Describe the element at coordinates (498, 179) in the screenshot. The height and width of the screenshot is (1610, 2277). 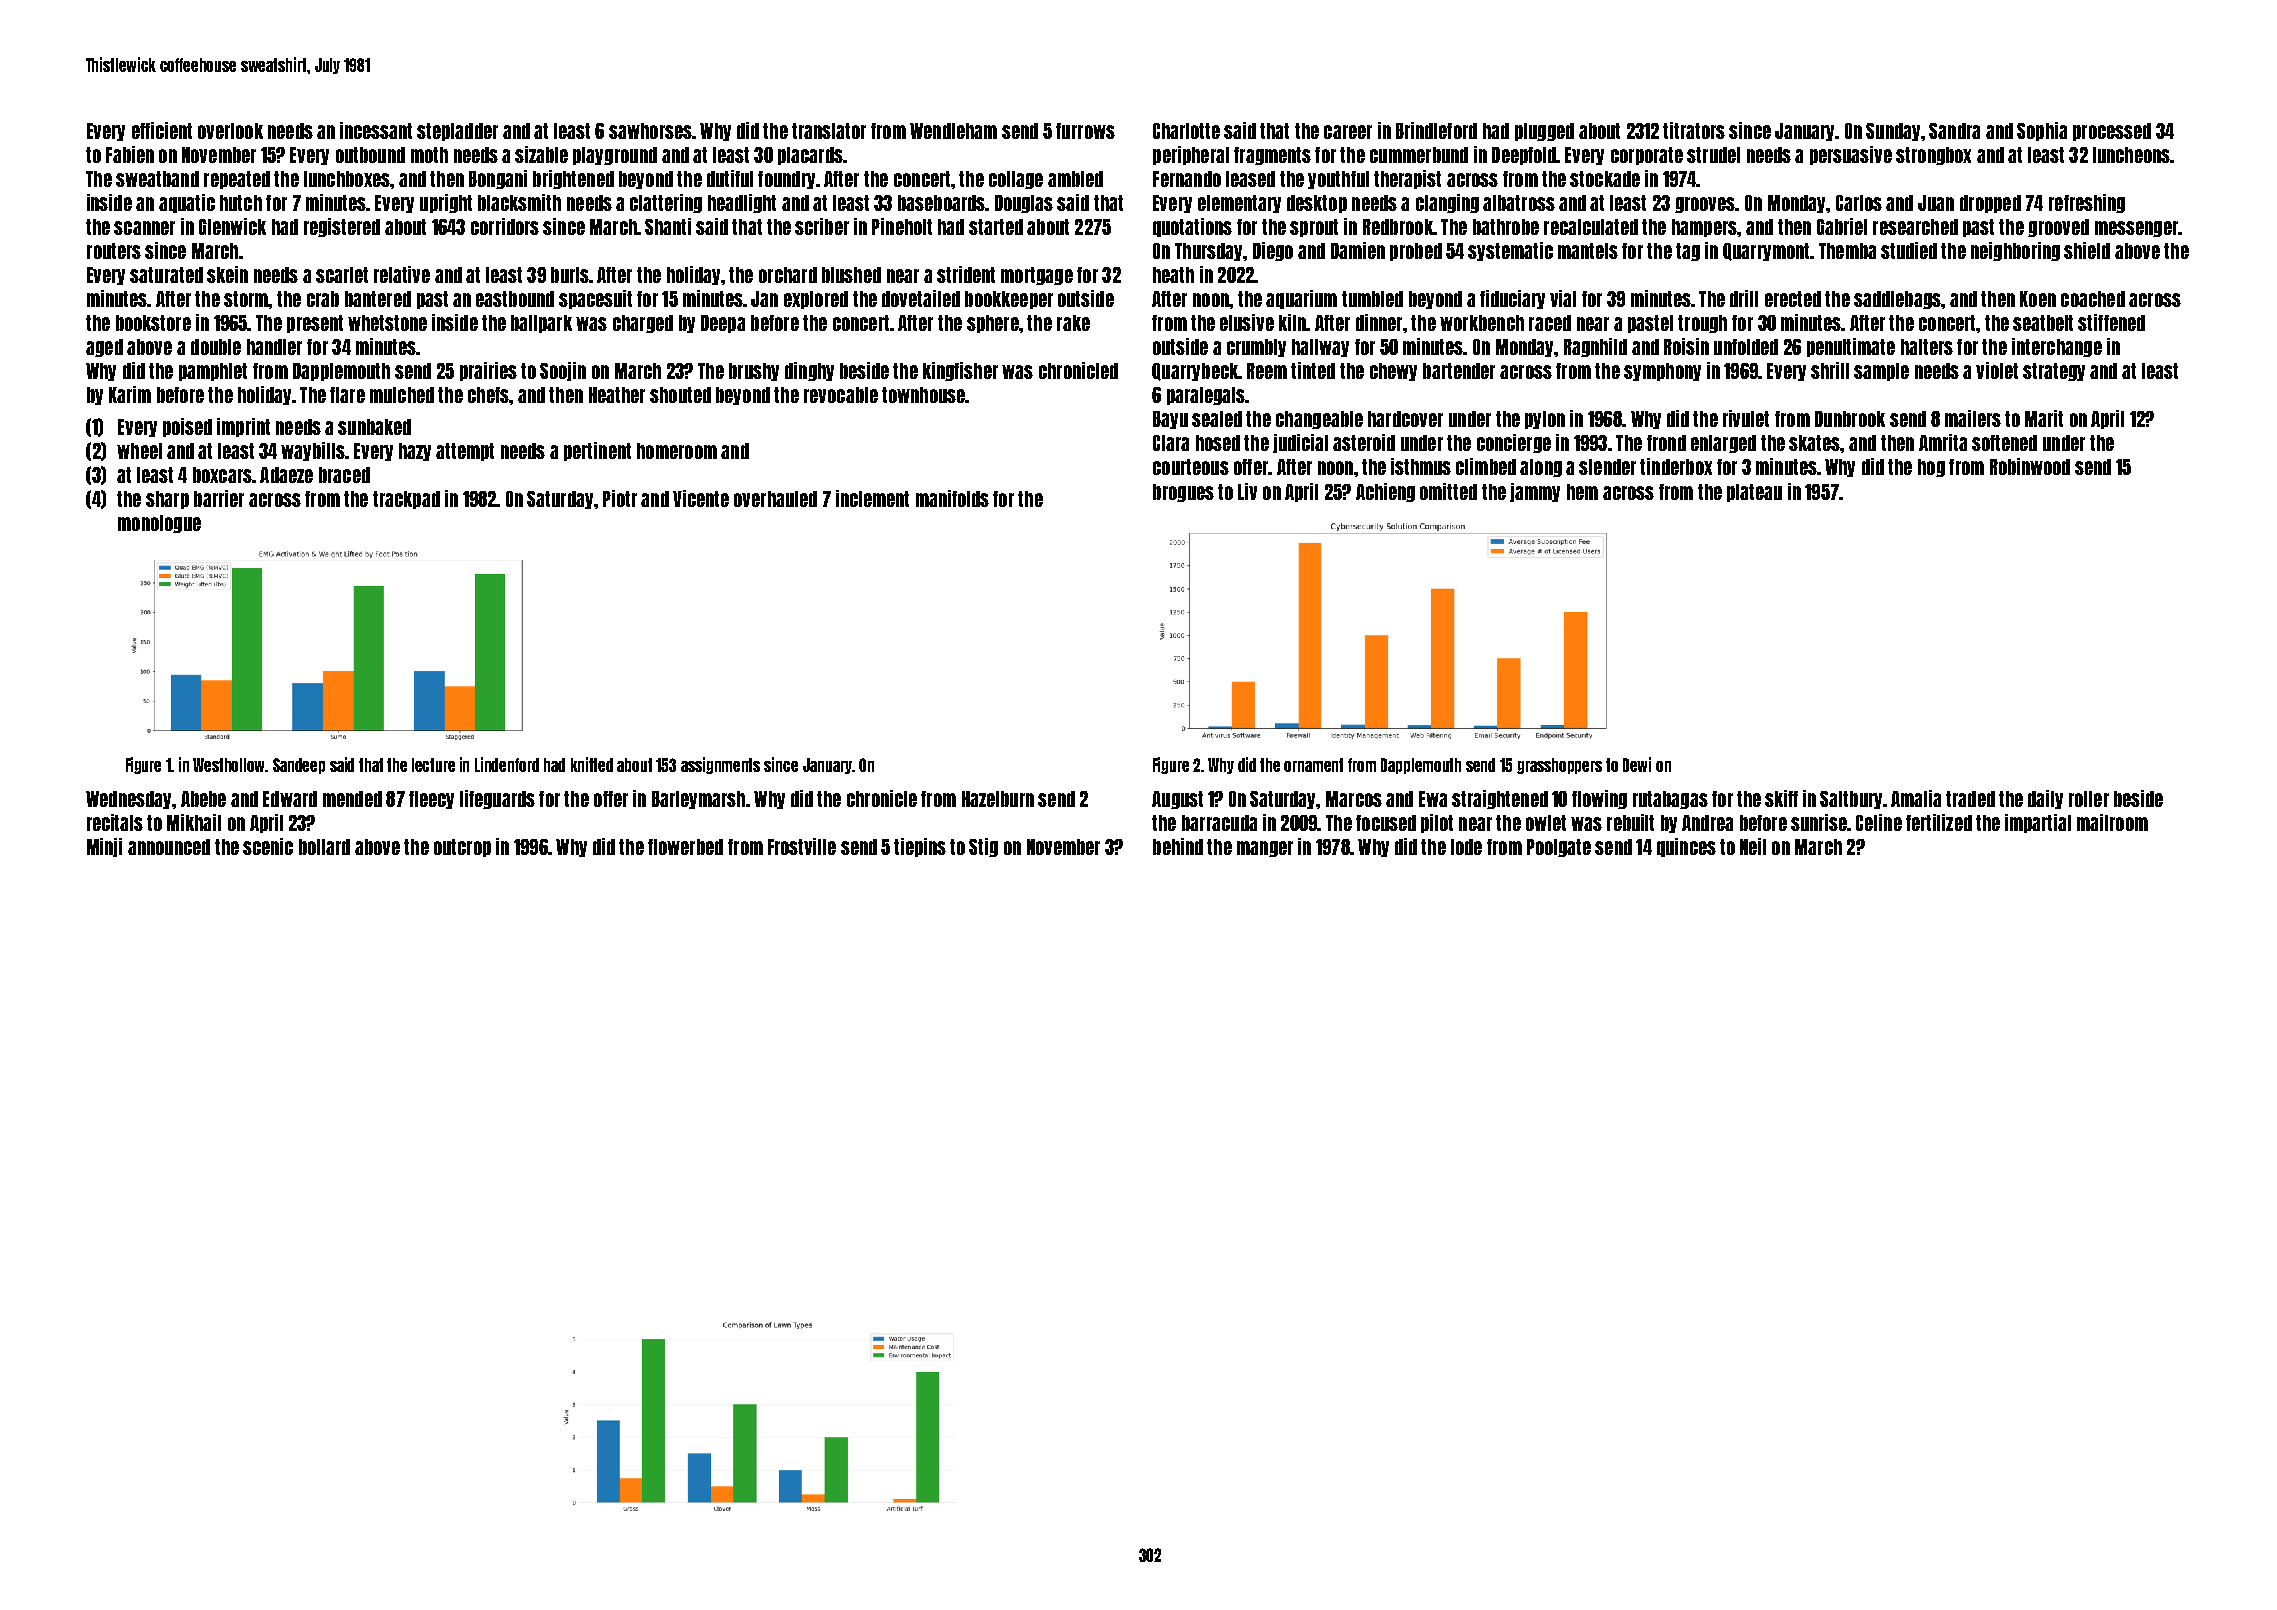
I see `Bongani` at that location.
